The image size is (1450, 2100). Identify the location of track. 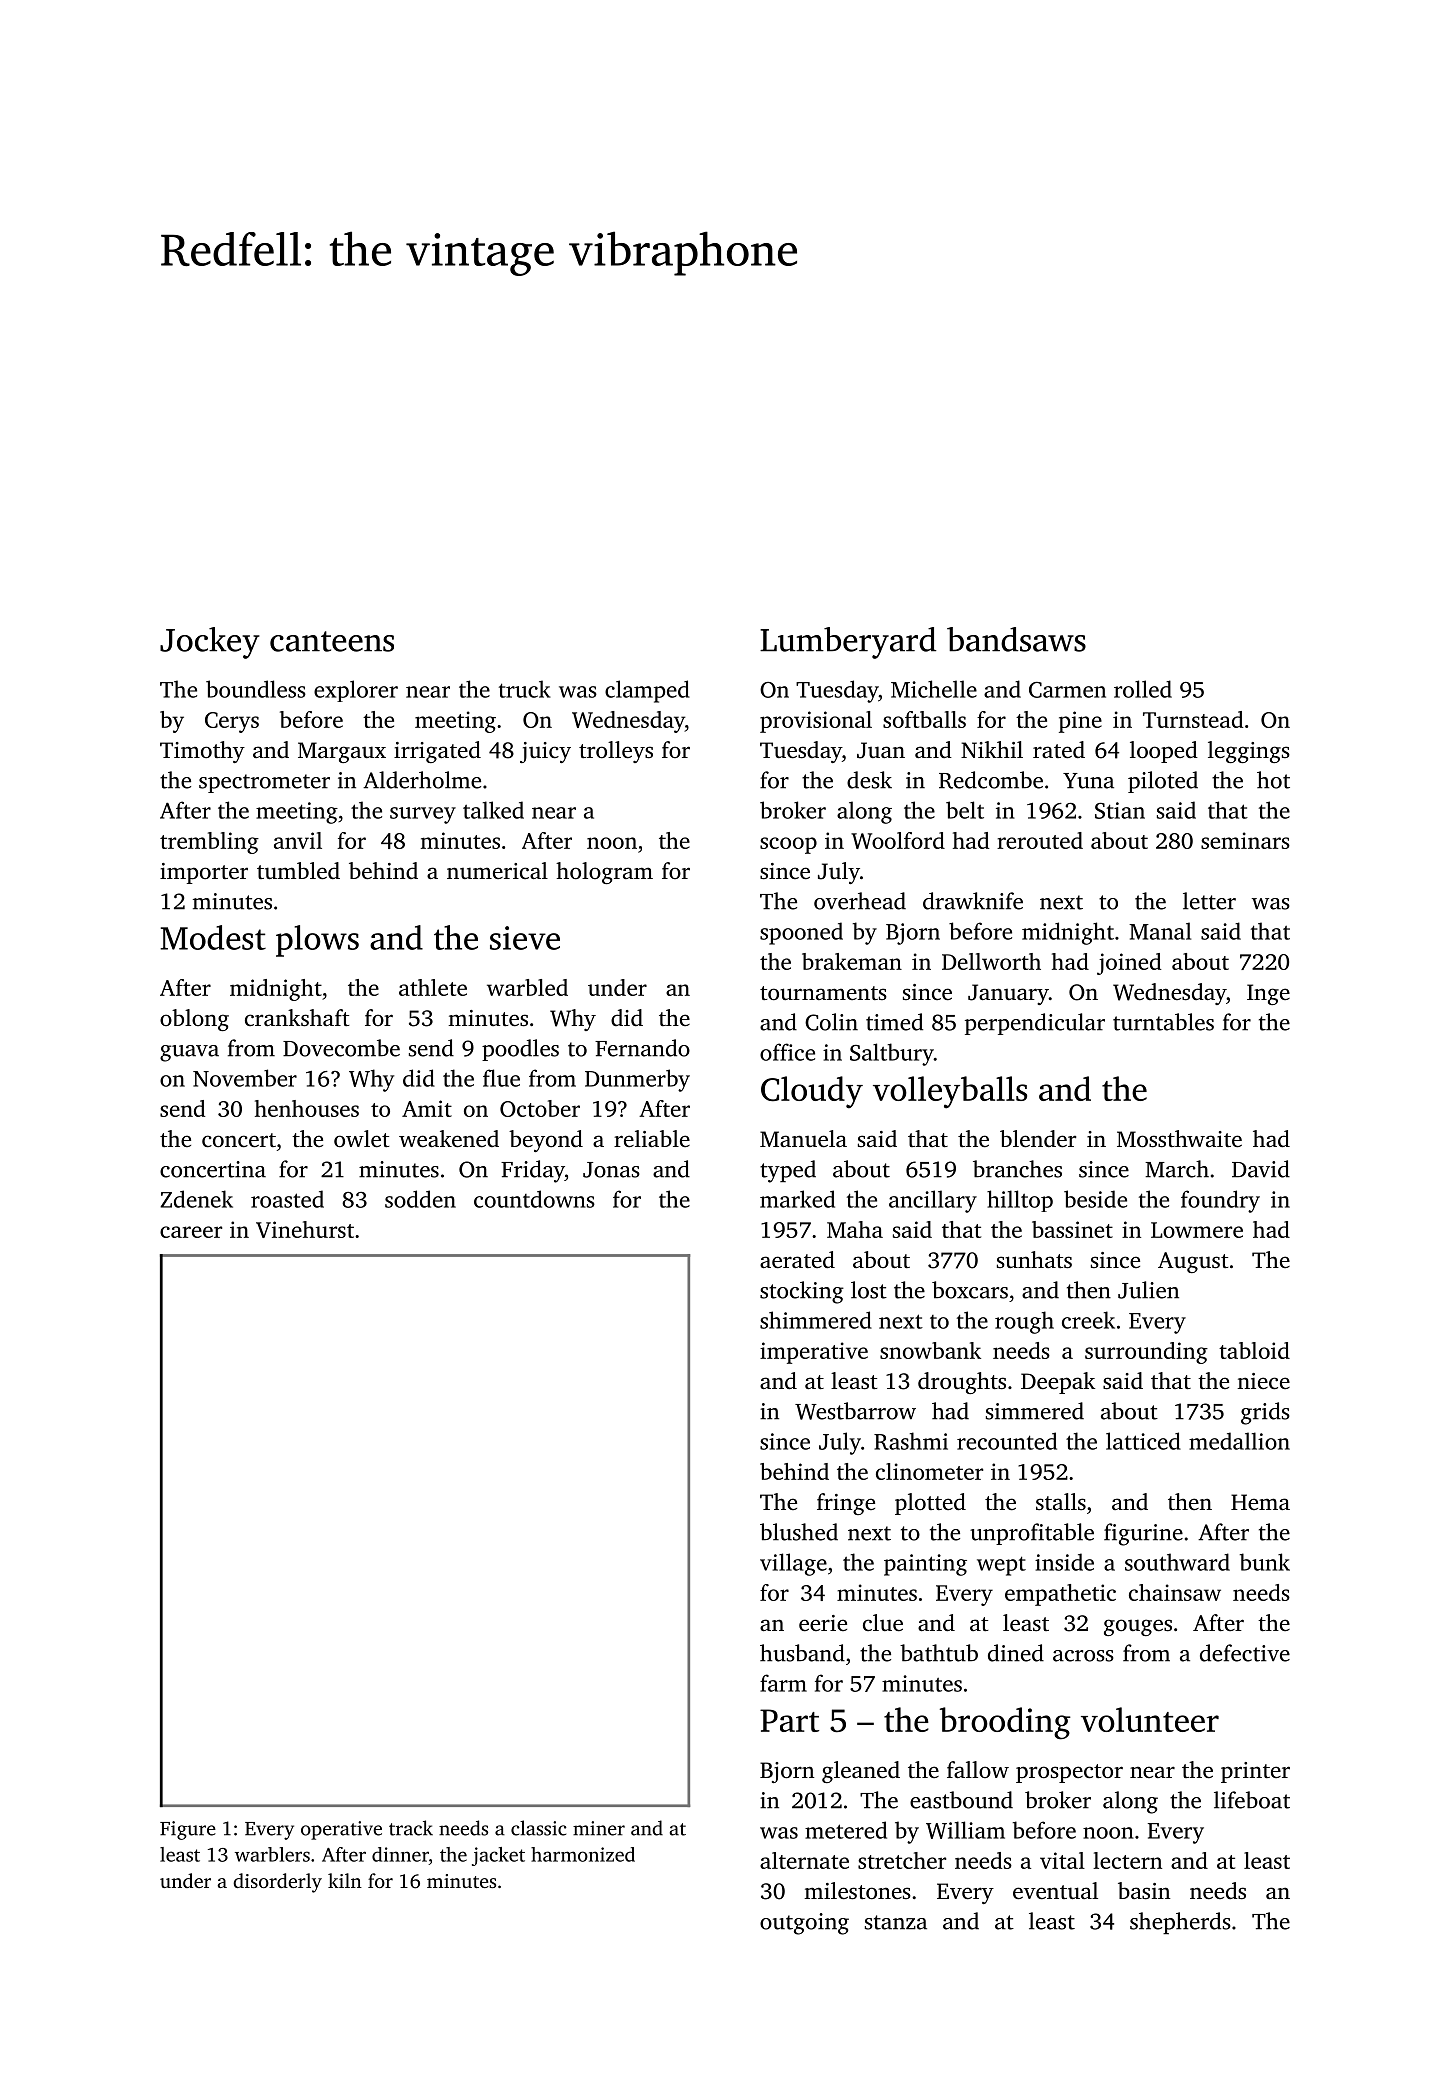
(411, 1828).
